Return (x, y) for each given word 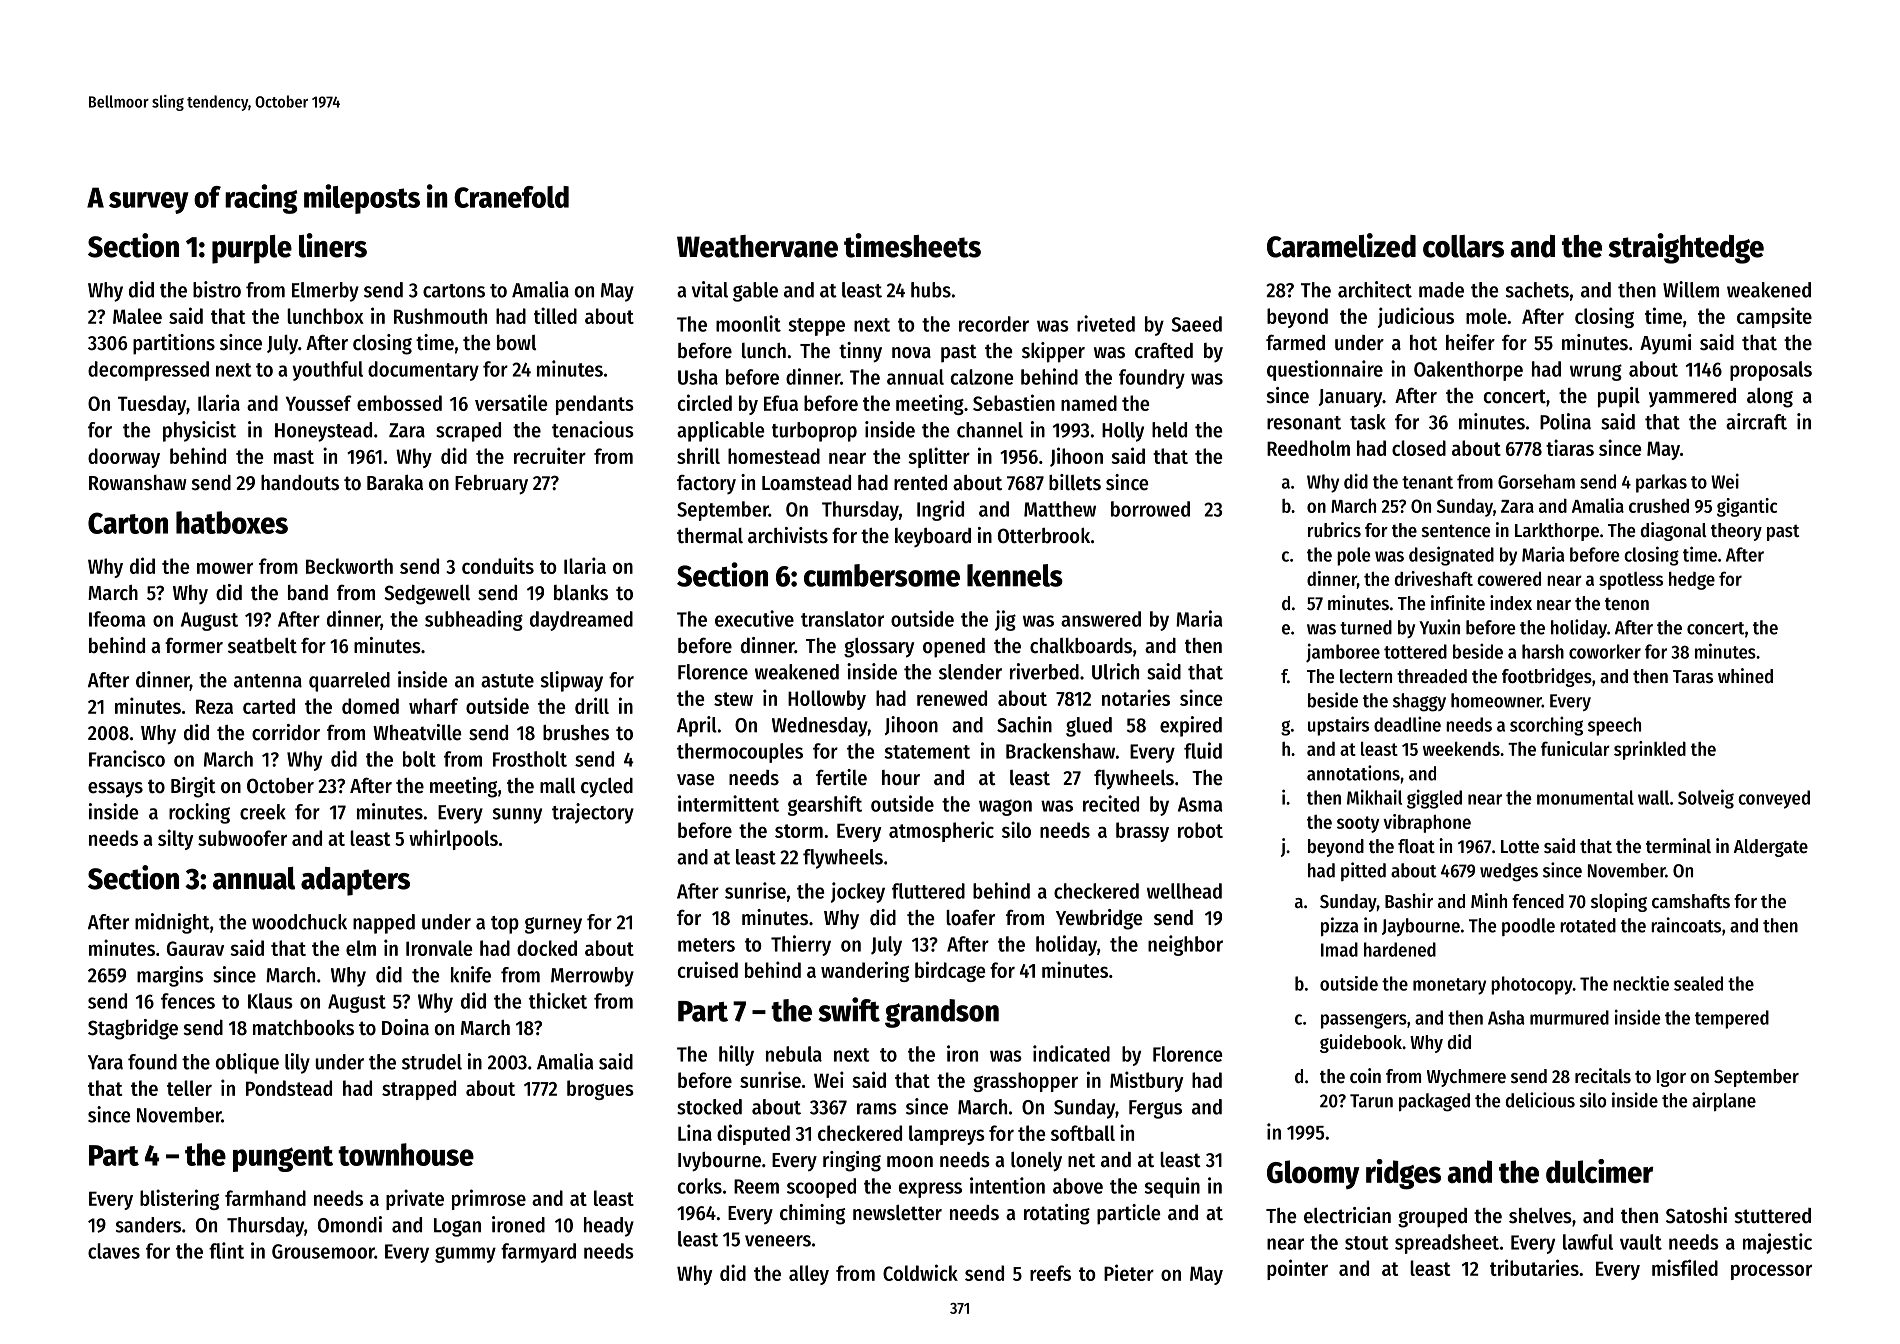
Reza (214, 706)
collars (1463, 246)
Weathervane (757, 246)
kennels (1015, 575)
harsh (1543, 651)
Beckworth (349, 566)
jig (1005, 620)
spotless (1631, 581)
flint (226, 1250)
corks (700, 1186)
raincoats (1686, 925)
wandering (865, 971)
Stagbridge (133, 1029)
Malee (137, 316)
